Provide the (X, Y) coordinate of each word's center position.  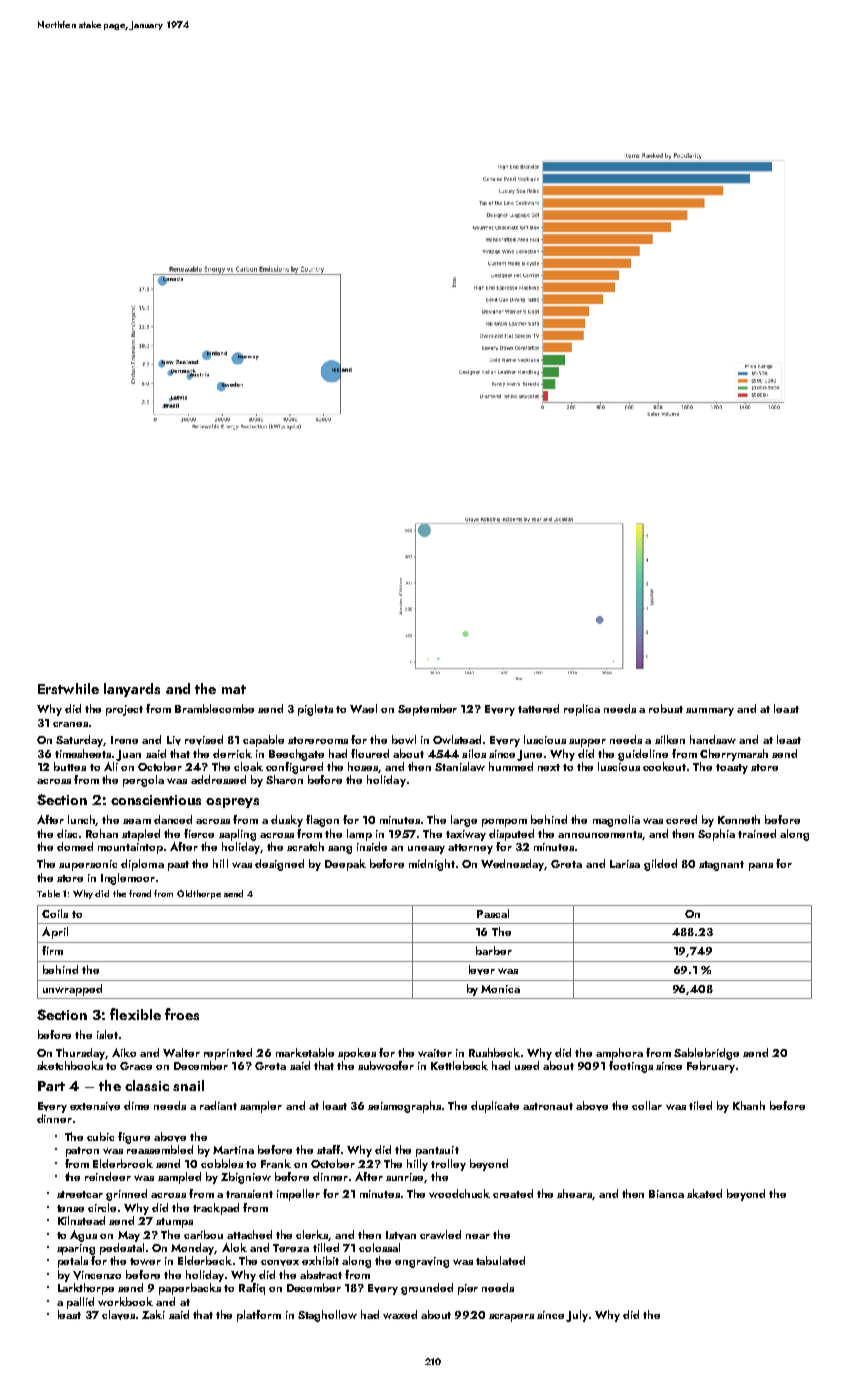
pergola (143, 781)
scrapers (511, 1318)
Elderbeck (205, 1260)
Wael (363, 708)
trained (757, 833)
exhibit (320, 1260)
